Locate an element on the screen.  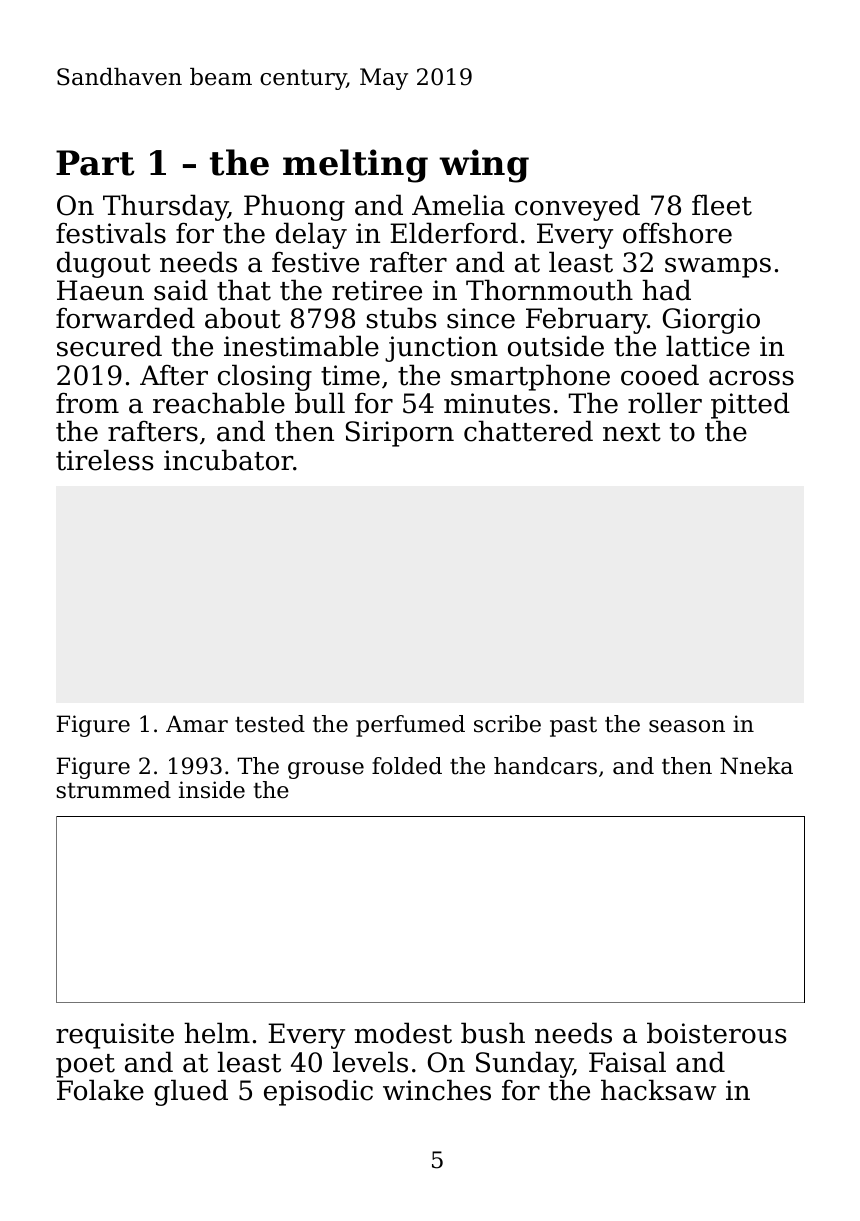
time is located at coordinates (350, 375).
